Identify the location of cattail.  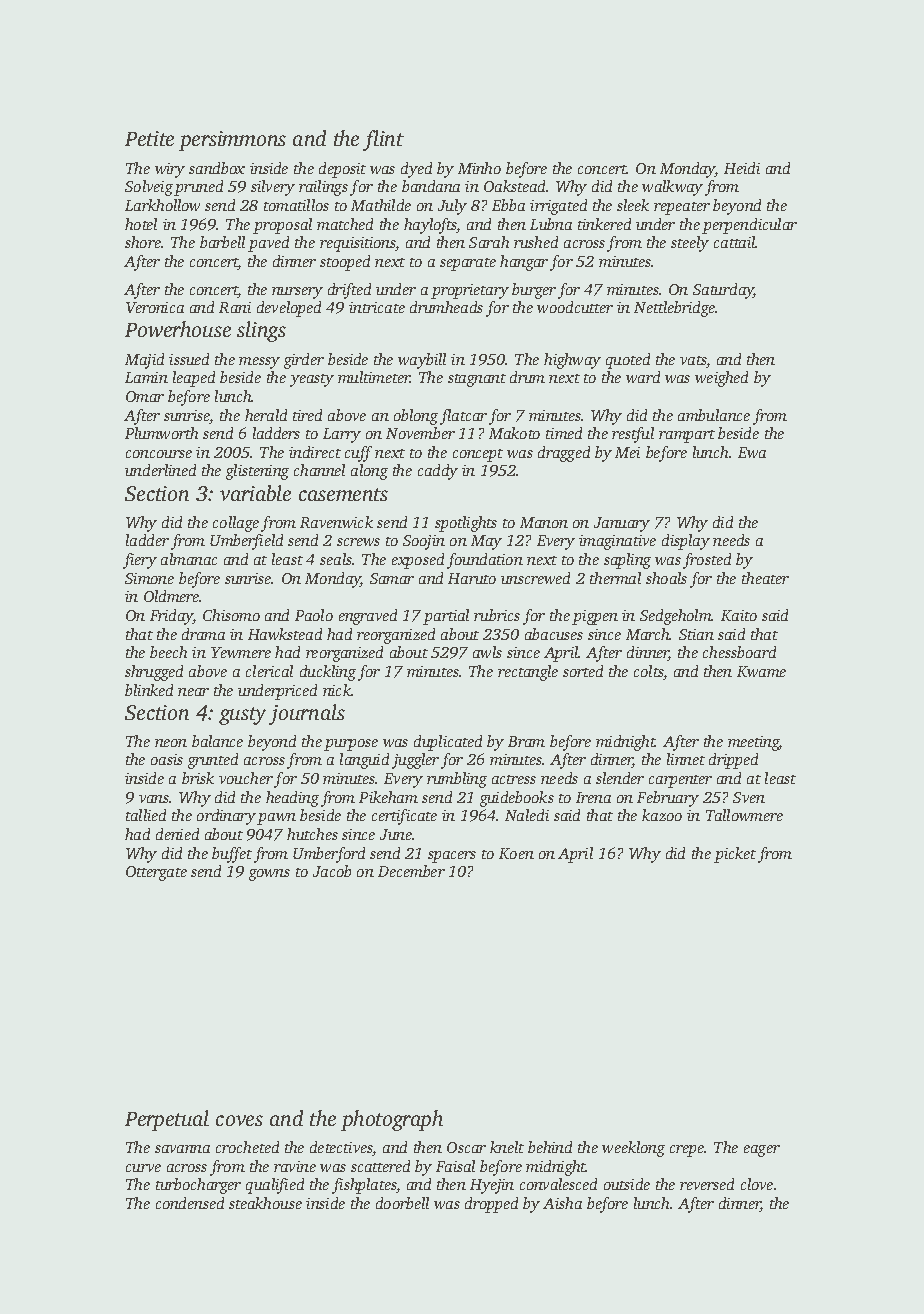
(735, 242).
